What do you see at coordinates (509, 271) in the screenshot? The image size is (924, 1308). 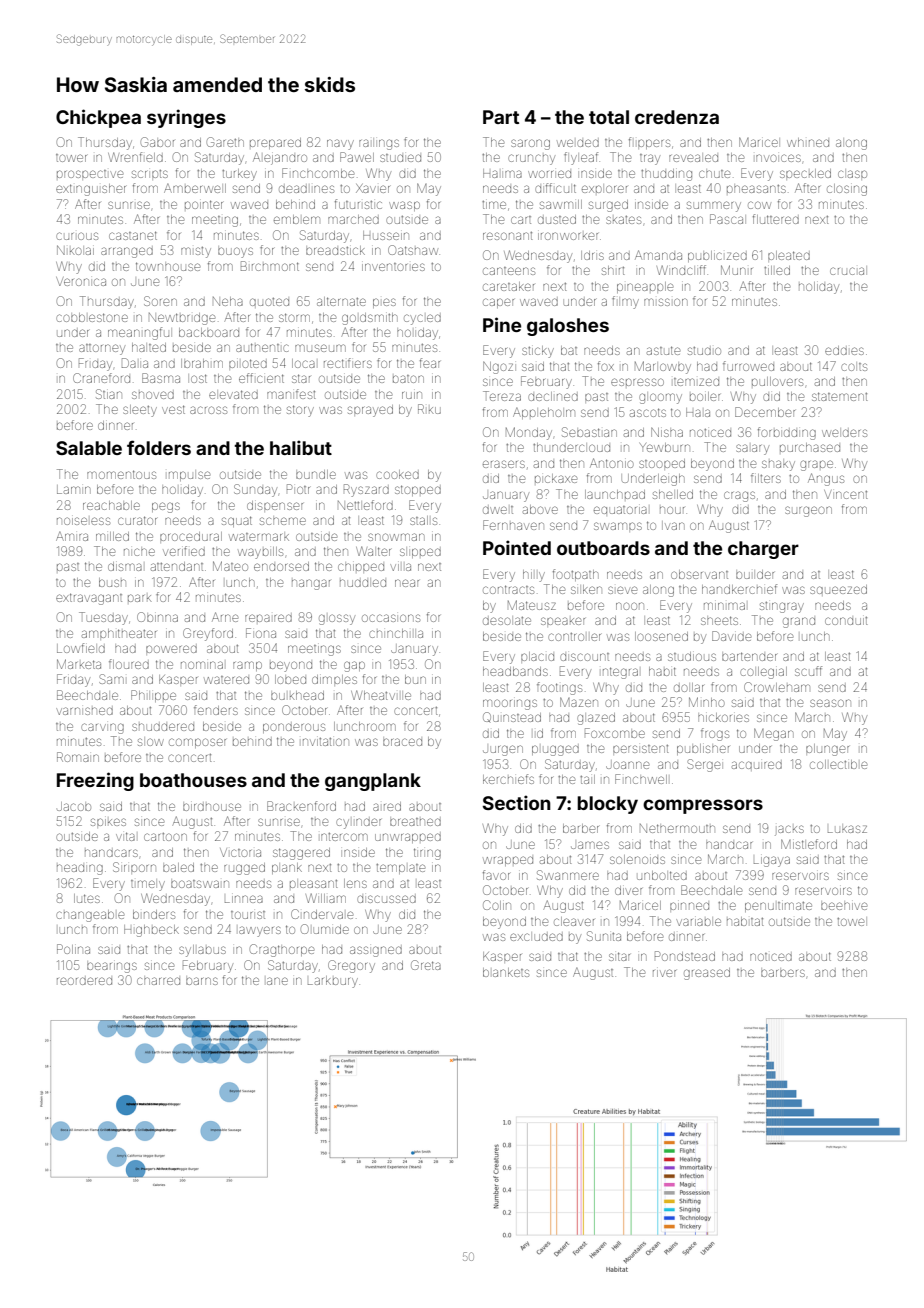 I see `canteens` at bounding box center [509, 271].
